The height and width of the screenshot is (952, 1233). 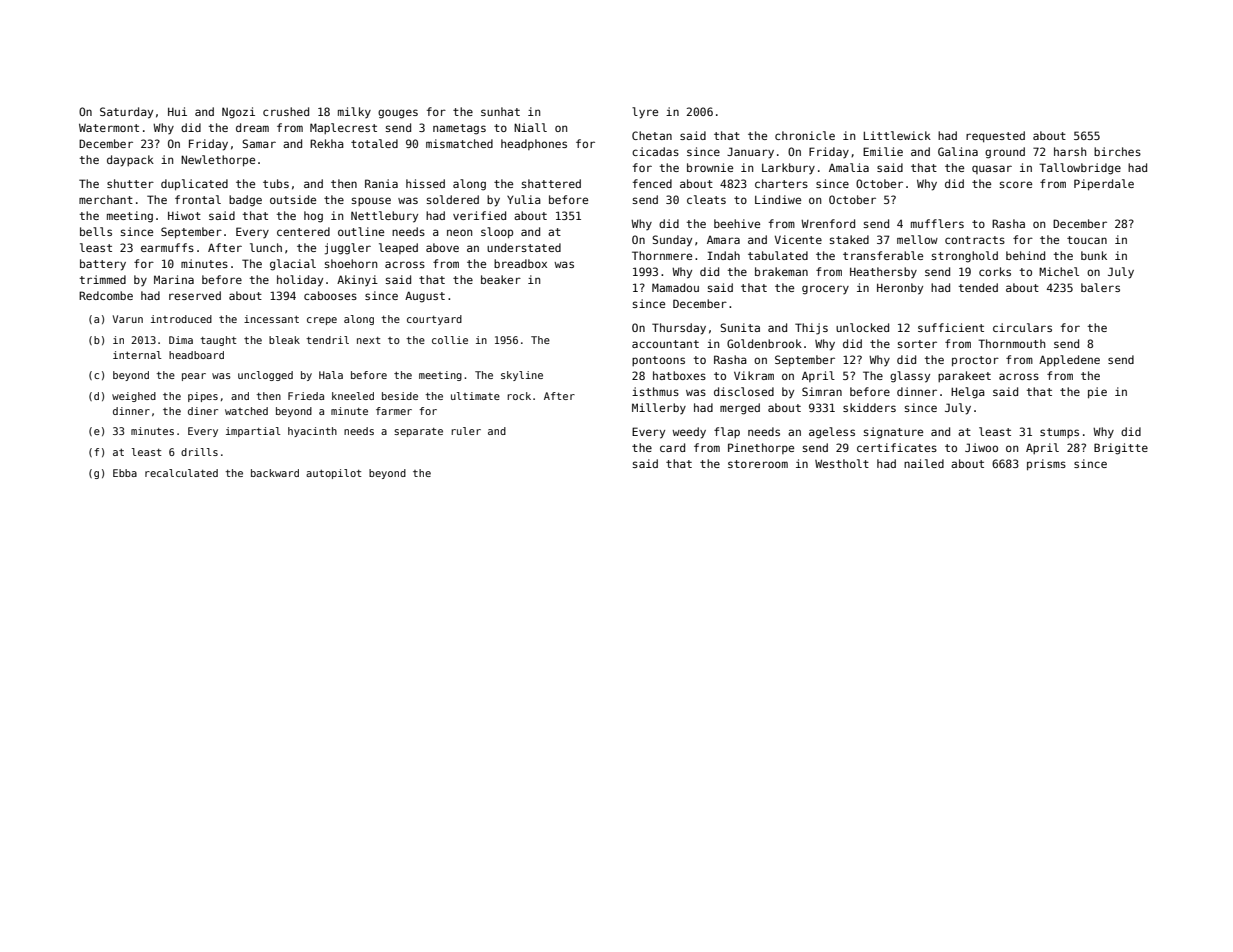 What do you see at coordinates (286, 111) in the screenshot?
I see `crushed` at bounding box center [286, 111].
